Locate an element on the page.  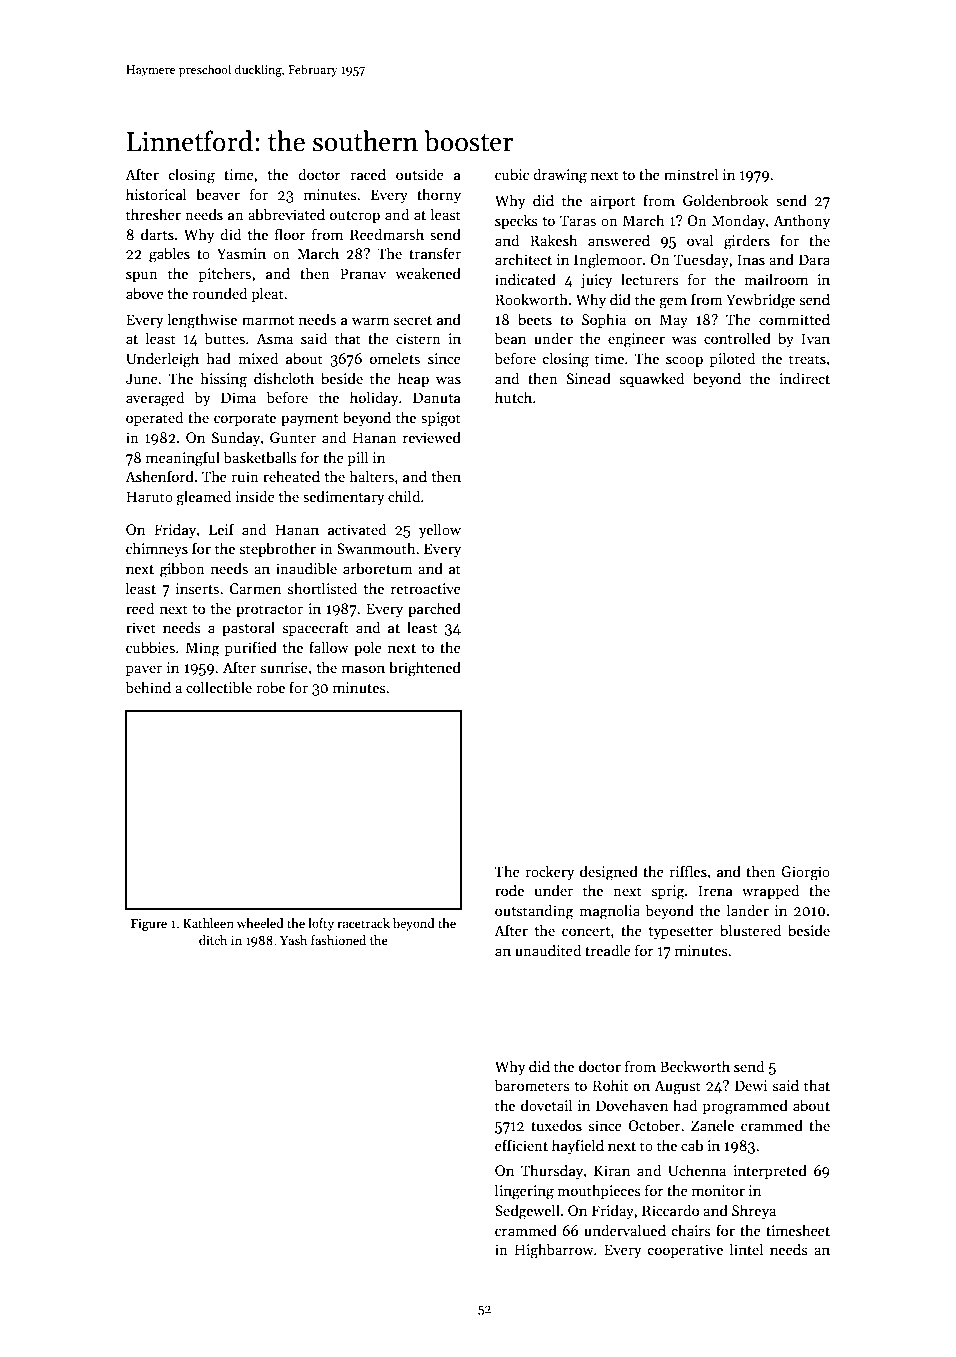
cubic is located at coordinates (512, 174).
